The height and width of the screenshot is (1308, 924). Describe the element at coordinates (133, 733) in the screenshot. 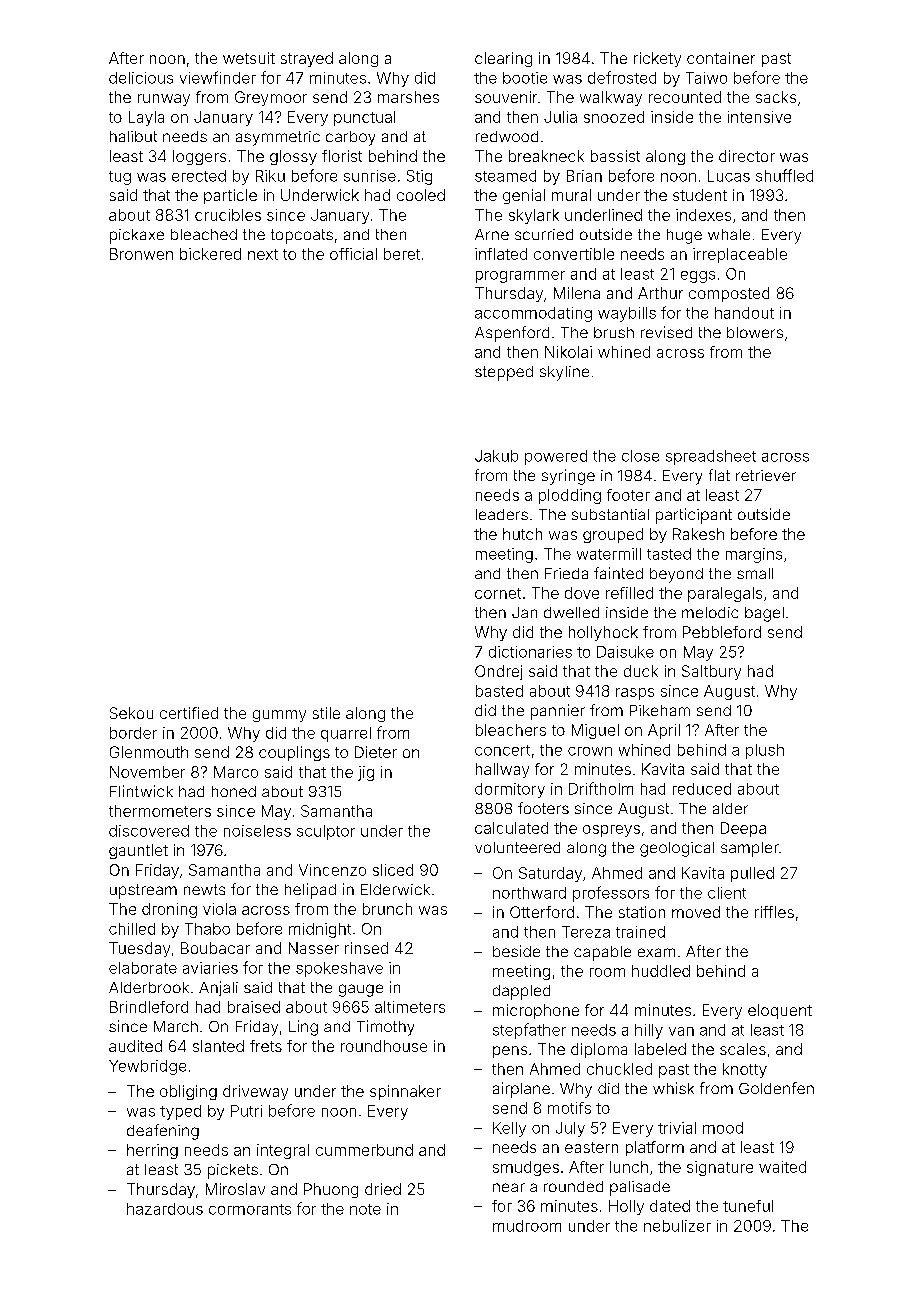

I see `border` at that location.
